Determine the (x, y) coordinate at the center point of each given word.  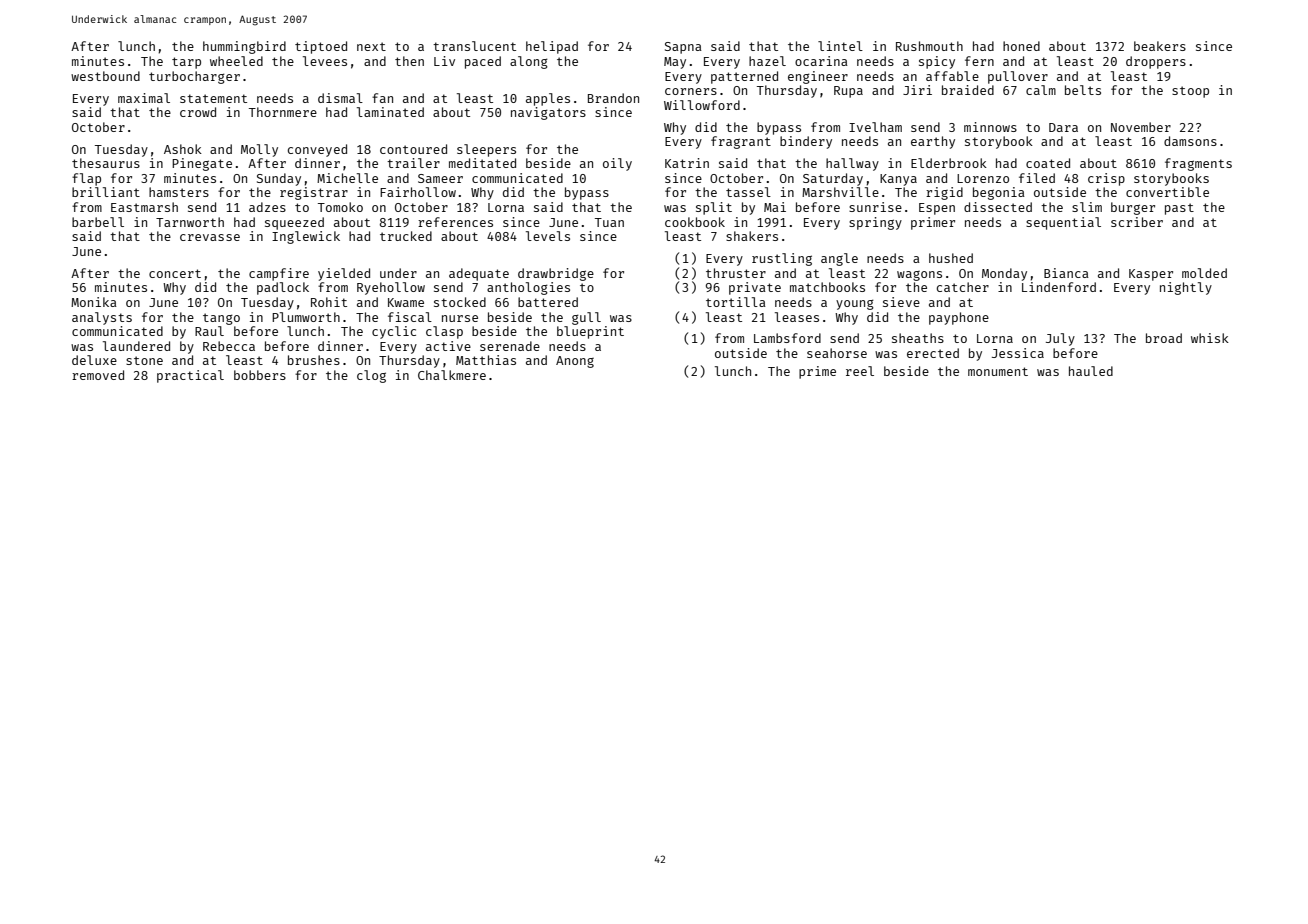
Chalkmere (452, 375)
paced (483, 62)
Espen (937, 209)
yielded (344, 274)
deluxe (94, 360)
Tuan (609, 222)
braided (968, 90)
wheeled (236, 61)
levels (548, 236)
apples (548, 99)
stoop (1190, 92)
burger (1133, 208)
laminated (390, 112)
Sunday (279, 179)
